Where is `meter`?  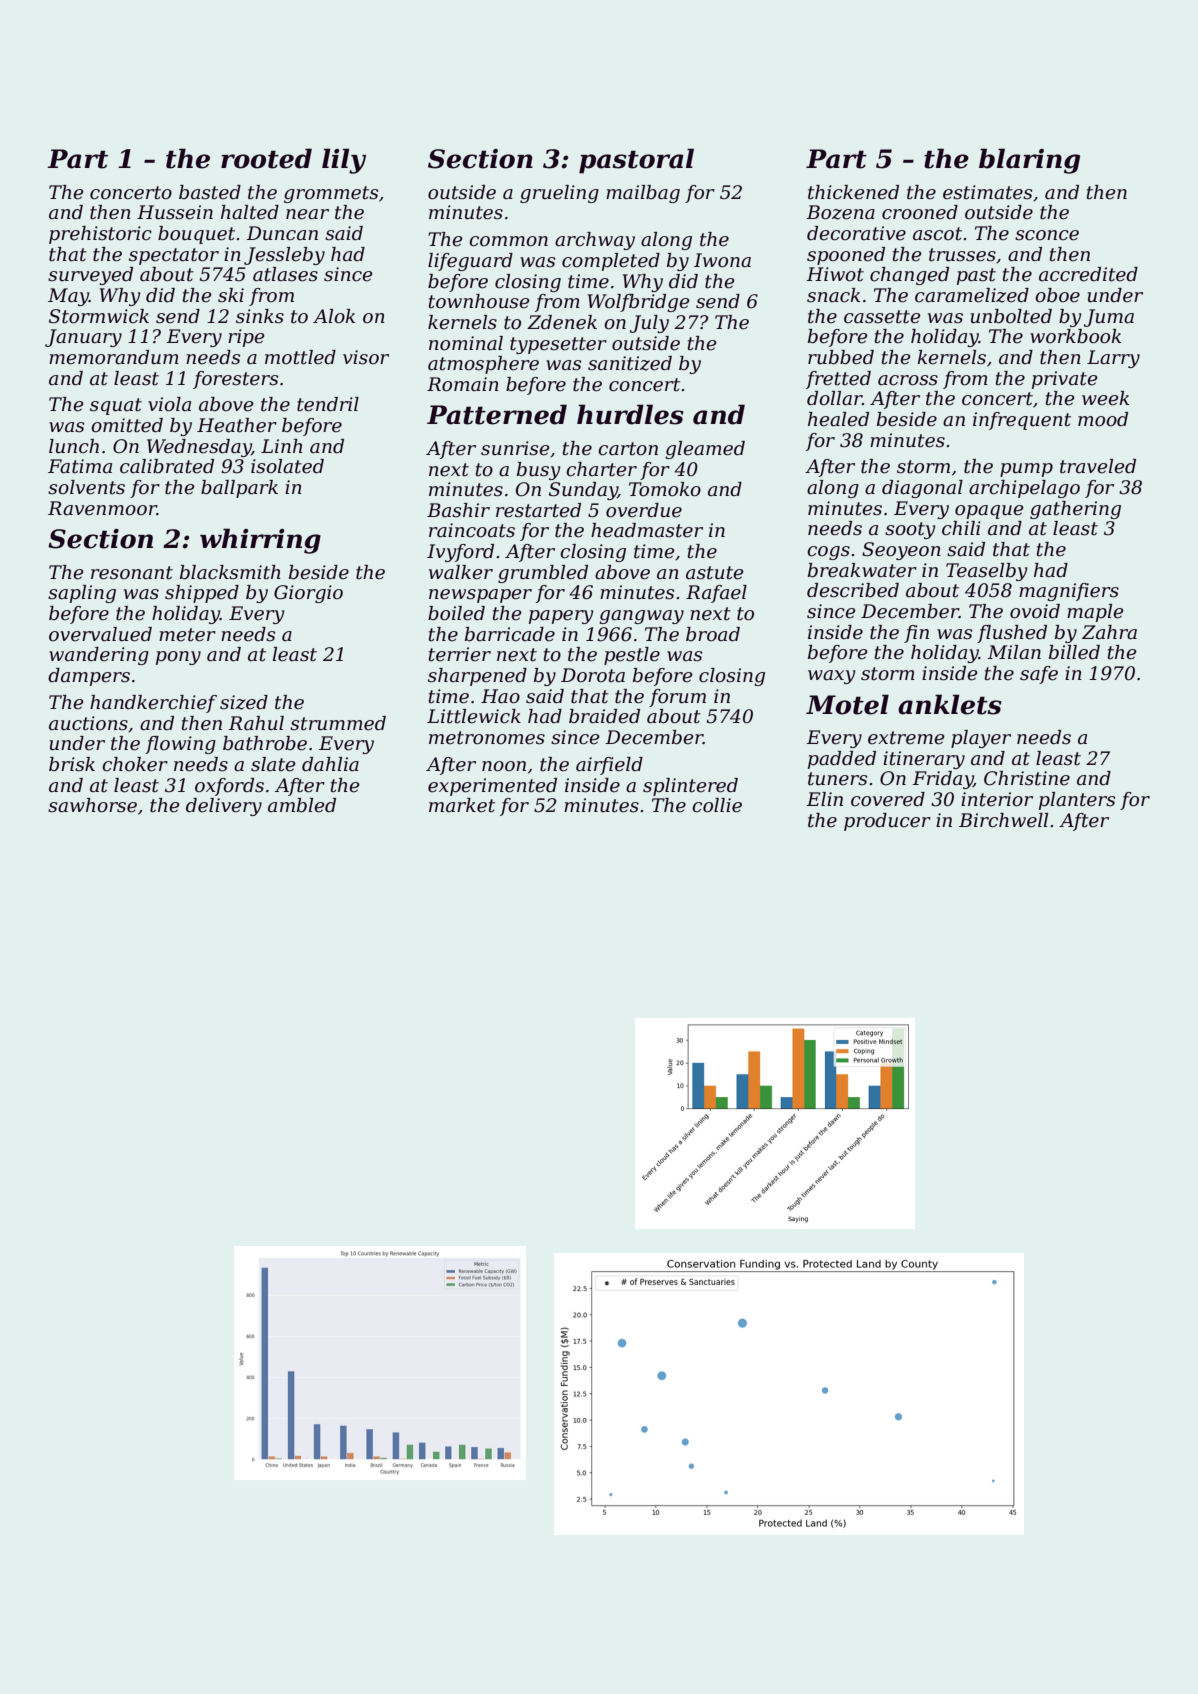 meter is located at coordinates (187, 635).
